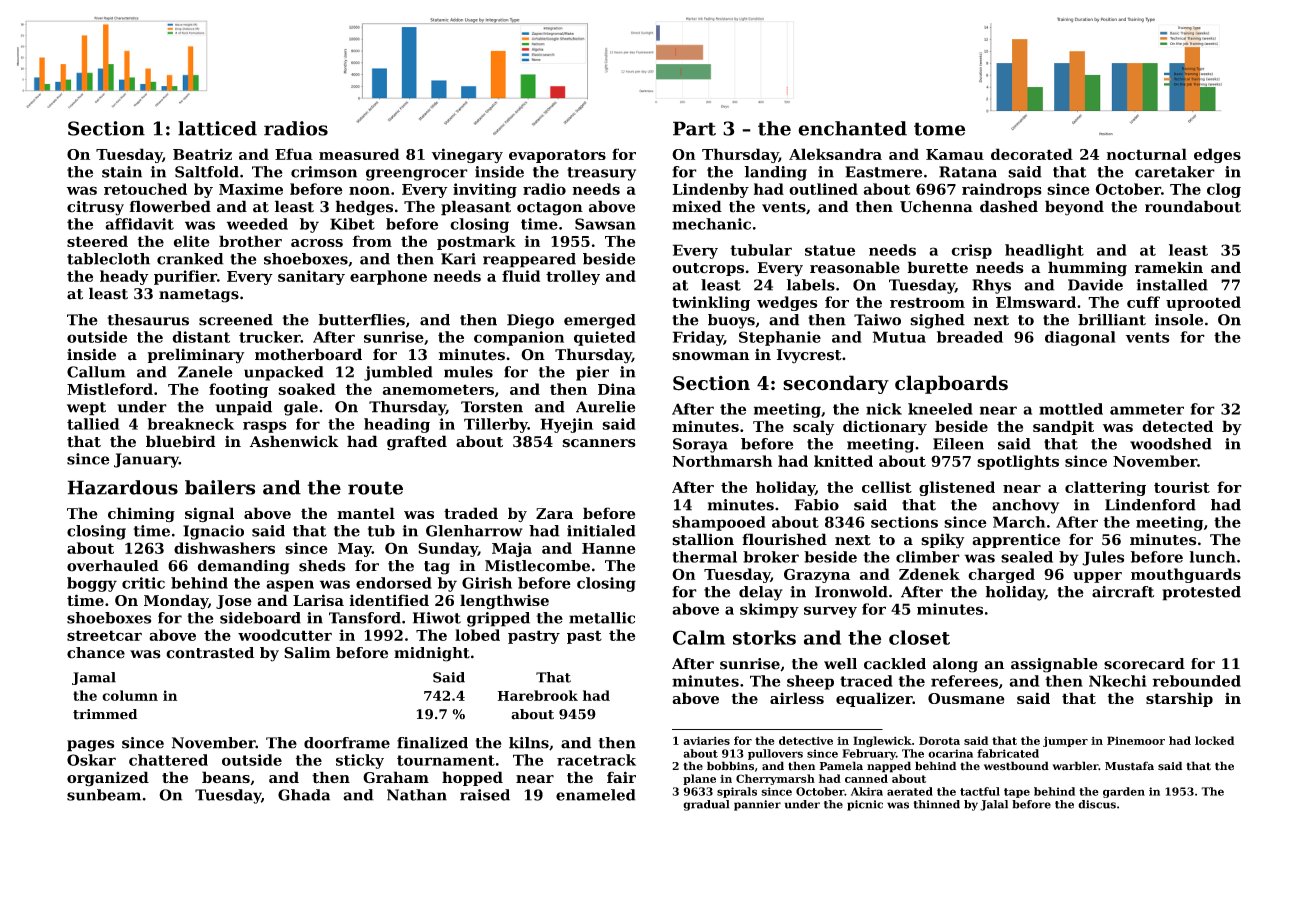 This screenshot has height=924, width=1308. What do you see at coordinates (94, 678) in the screenshot?
I see `Jamal` at bounding box center [94, 678].
